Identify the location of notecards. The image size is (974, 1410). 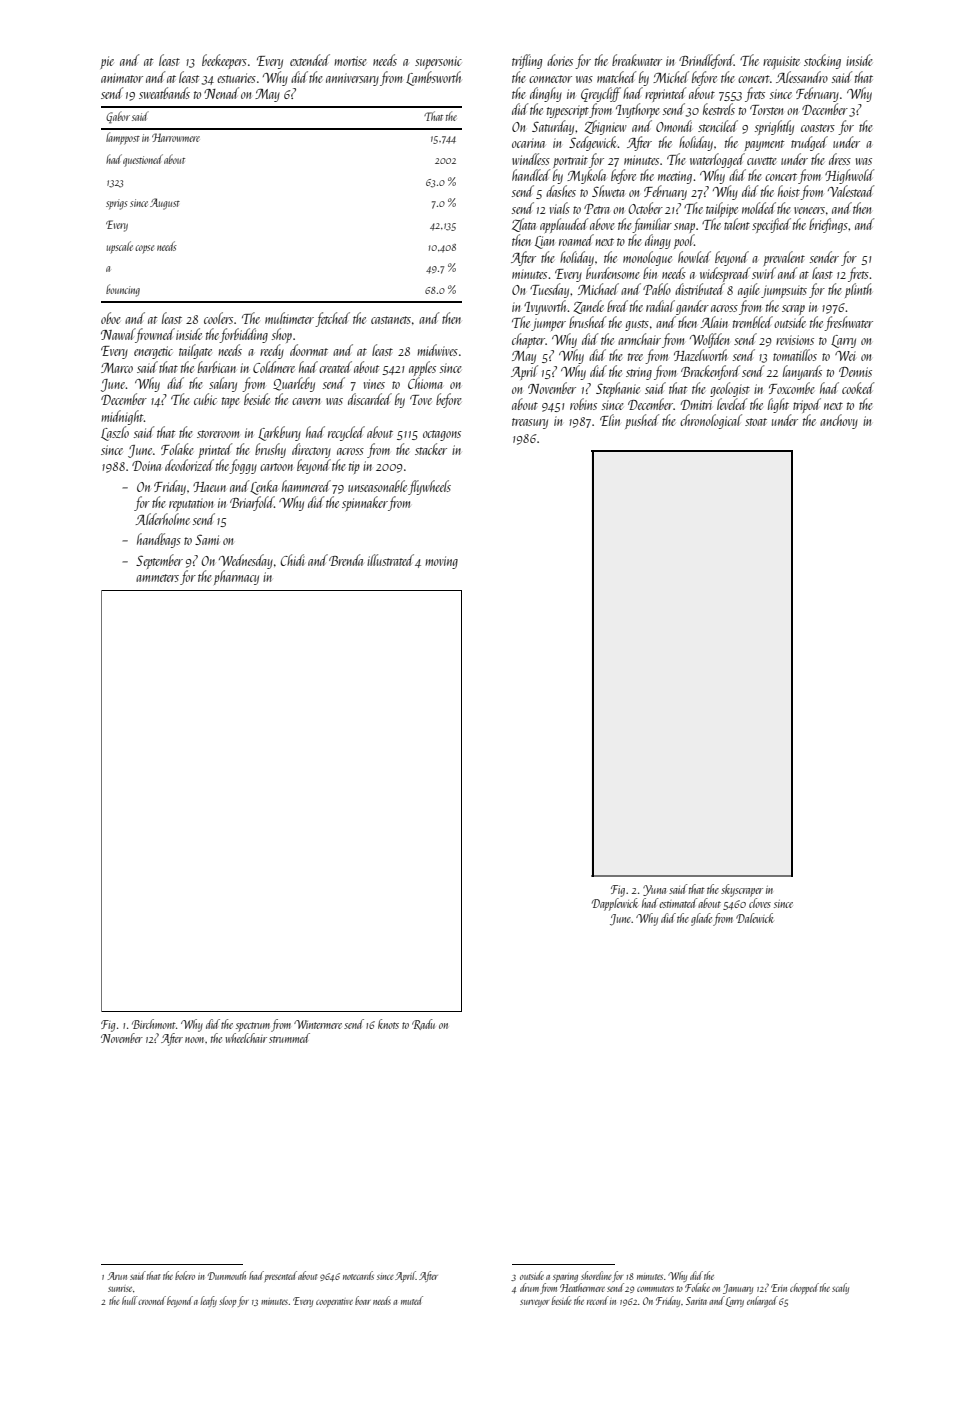
(358, 1275).
